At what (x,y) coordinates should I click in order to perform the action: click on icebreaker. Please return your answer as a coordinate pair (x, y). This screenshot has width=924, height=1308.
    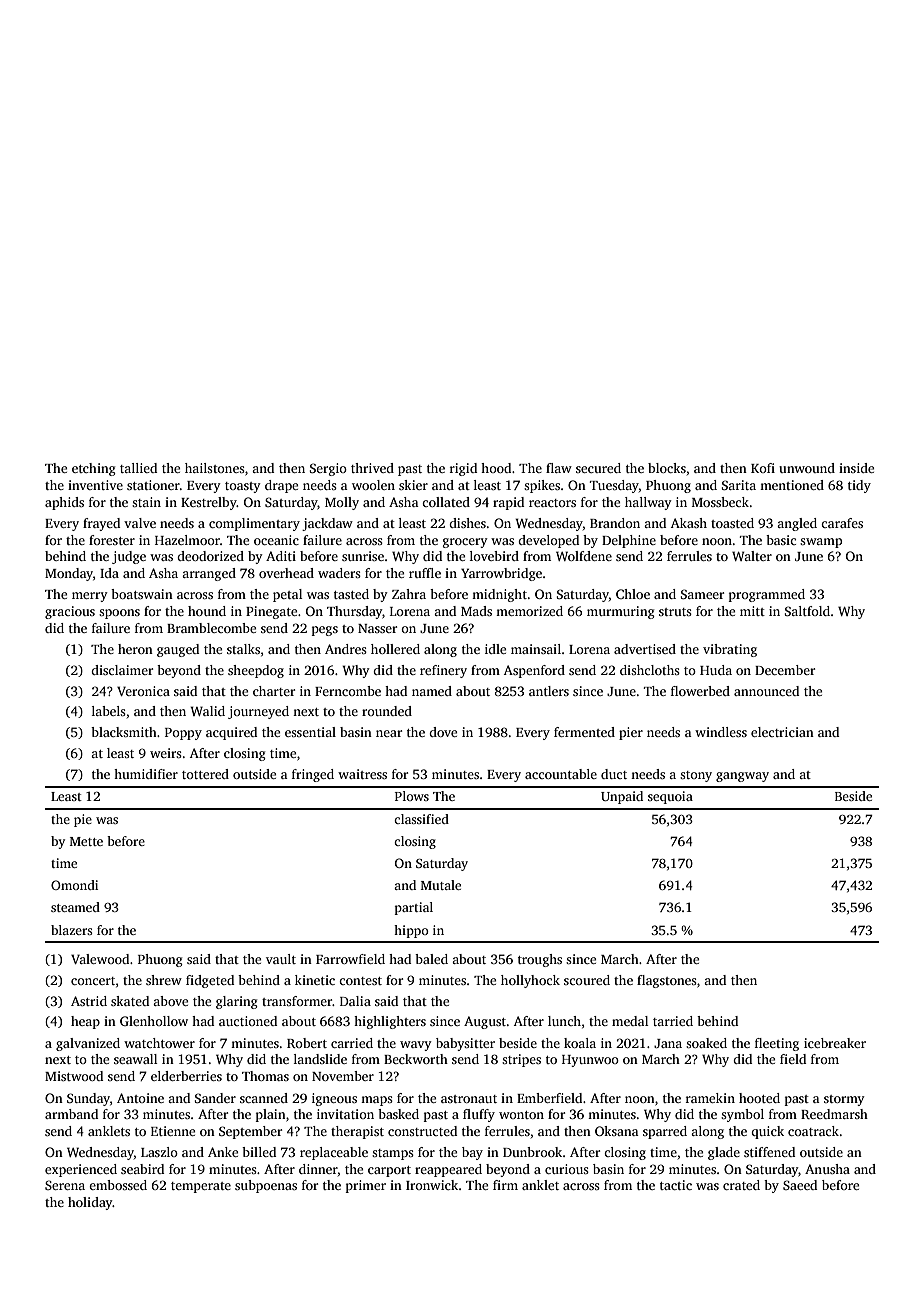
    Looking at the image, I should click on (835, 1043).
